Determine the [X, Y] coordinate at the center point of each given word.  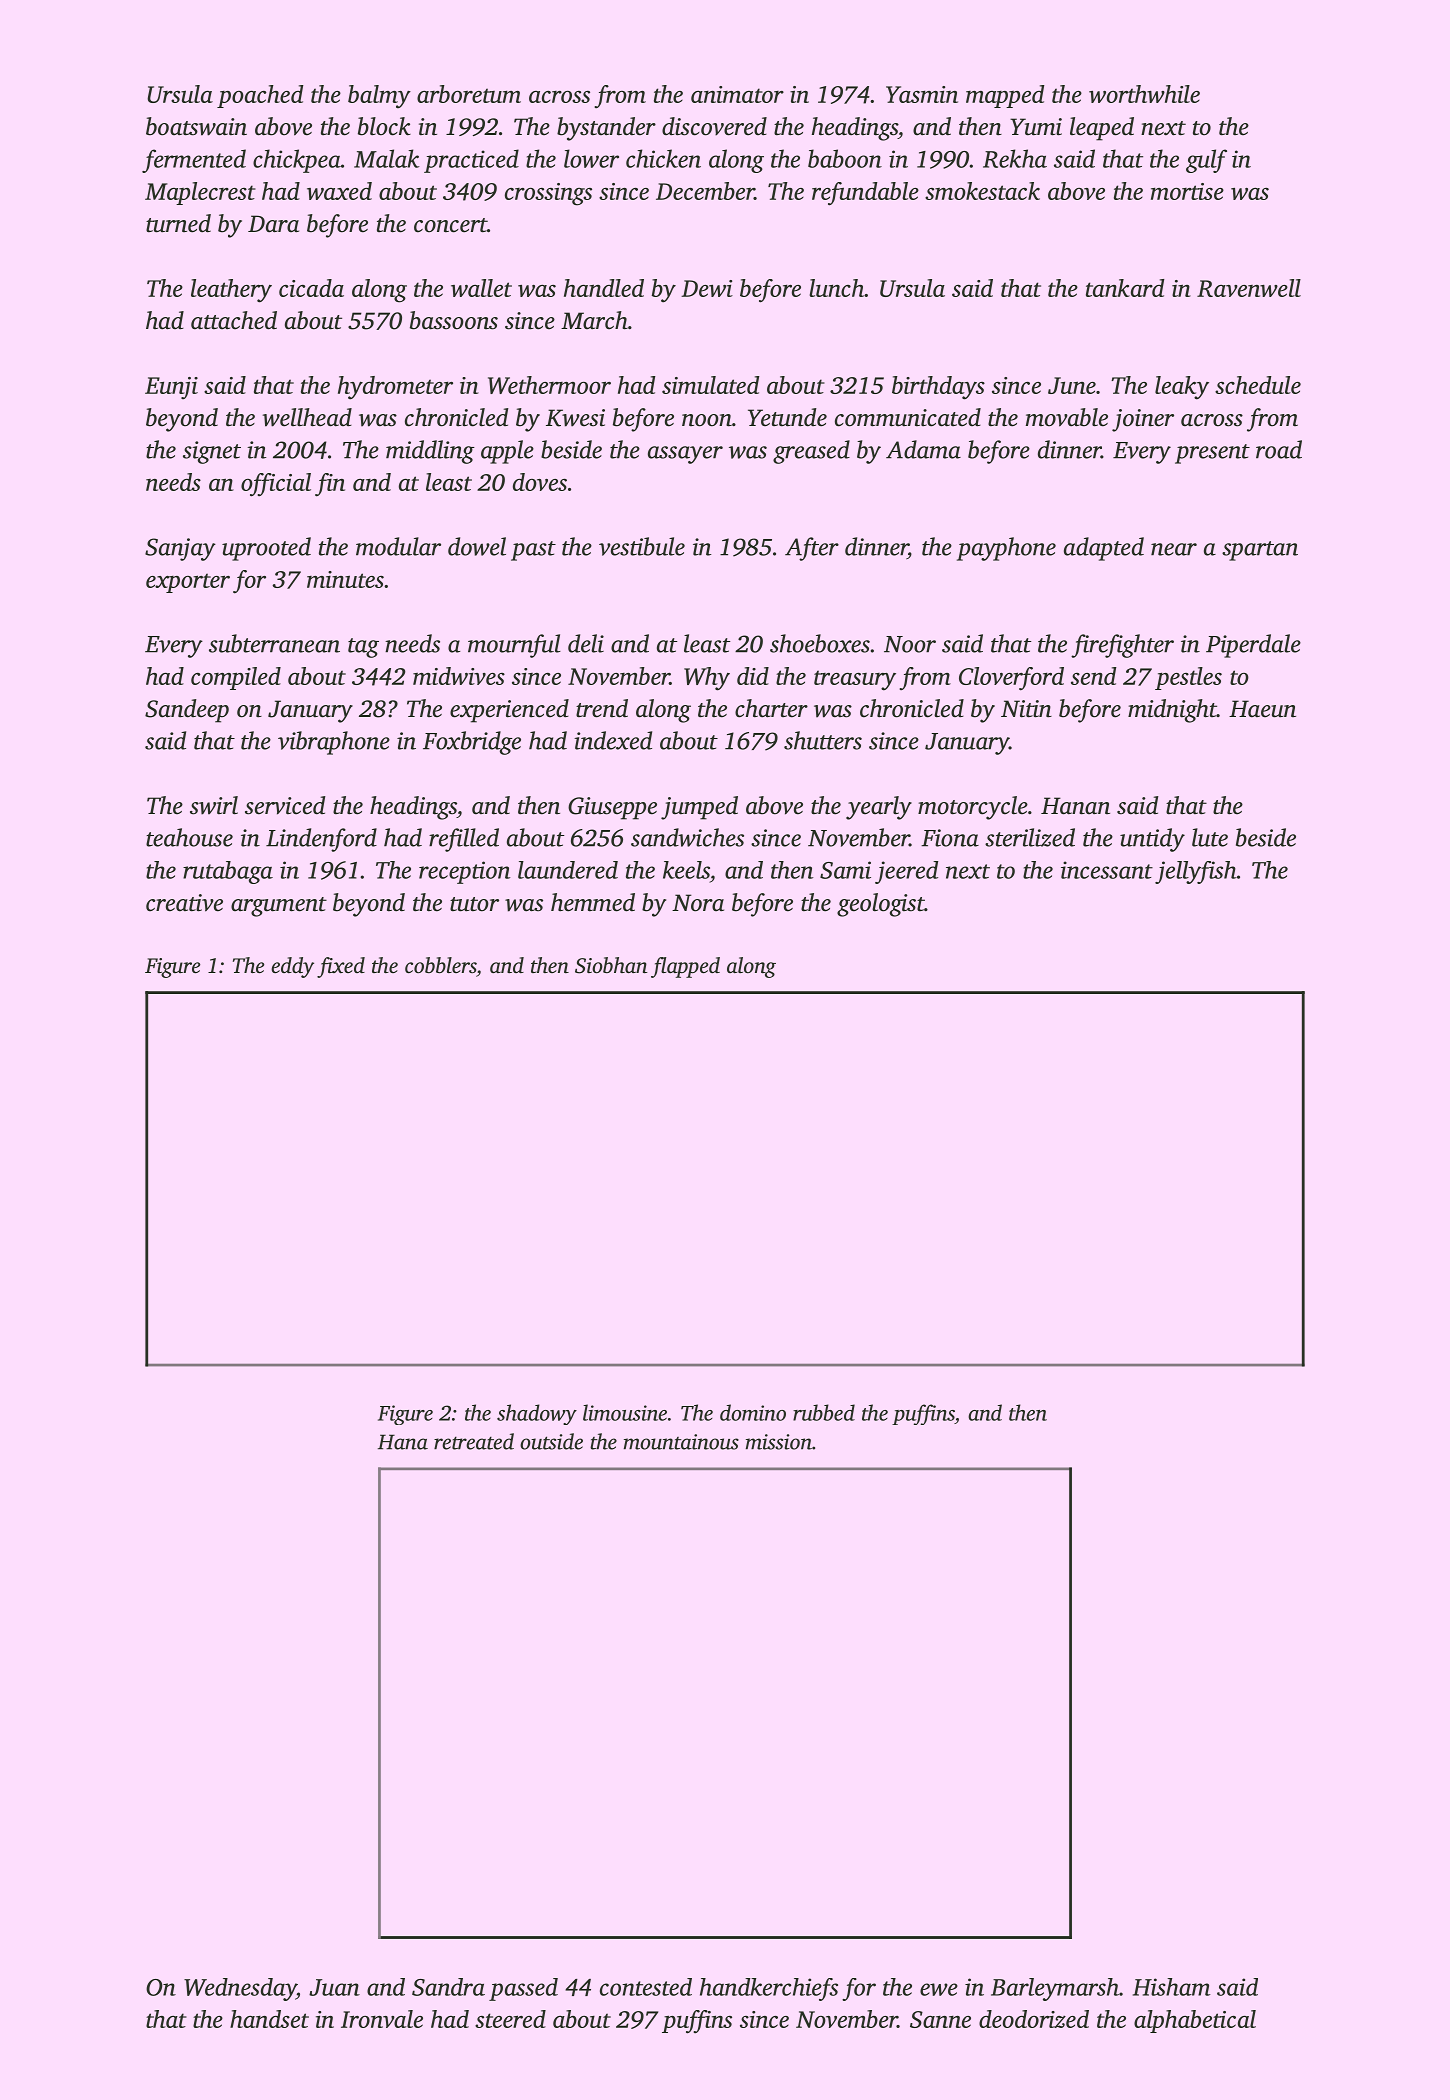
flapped [685, 967]
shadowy [537, 1414]
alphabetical [1195, 2021]
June [1072, 385]
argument [279, 907]
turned [178, 223]
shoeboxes [820, 643]
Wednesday [240, 1989]
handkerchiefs [769, 1989]
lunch [837, 288]
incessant [1107, 870]
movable [1067, 417]
